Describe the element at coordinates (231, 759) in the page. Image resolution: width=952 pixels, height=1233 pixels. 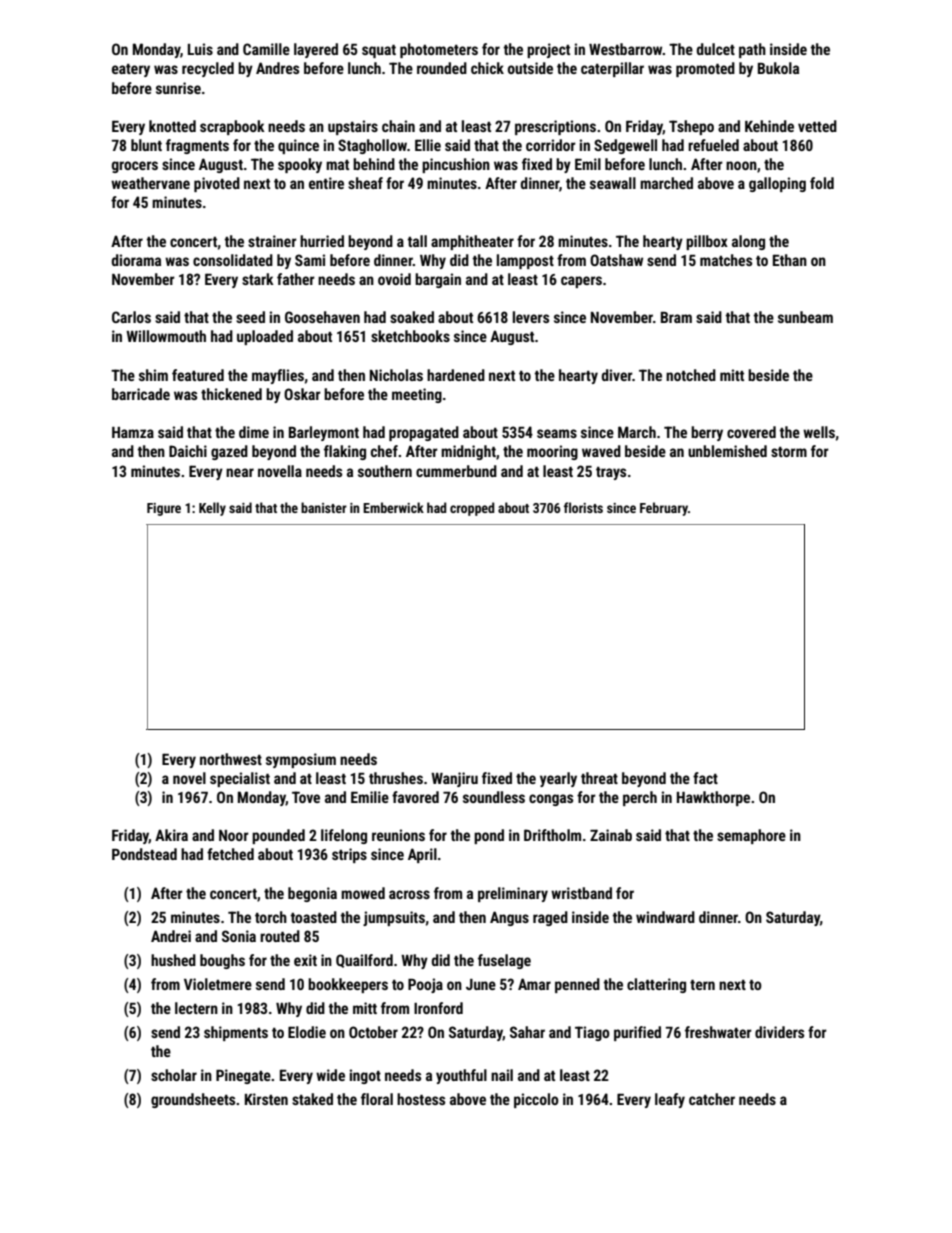
I see `northwest` at that location.
